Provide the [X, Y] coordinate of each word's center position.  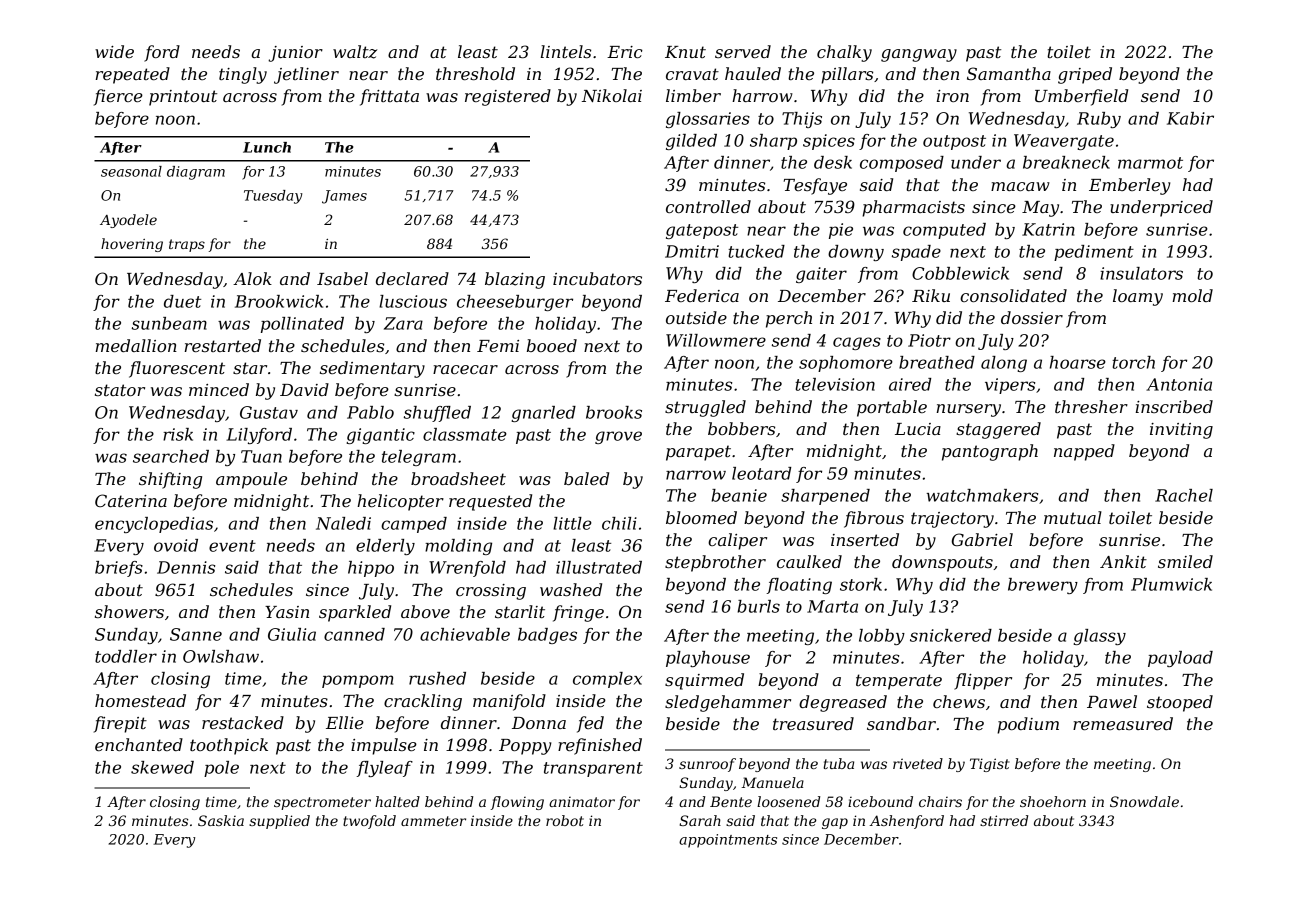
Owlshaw [221, 656]
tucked [756, 251]
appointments [728, 841]
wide [114, 51]
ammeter [433, 821]
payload [1180, 659]
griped [1085, 75]
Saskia [221, 820]
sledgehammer [728, 703]
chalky [844, 53]
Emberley [1130, 186]
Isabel [342, 278]
